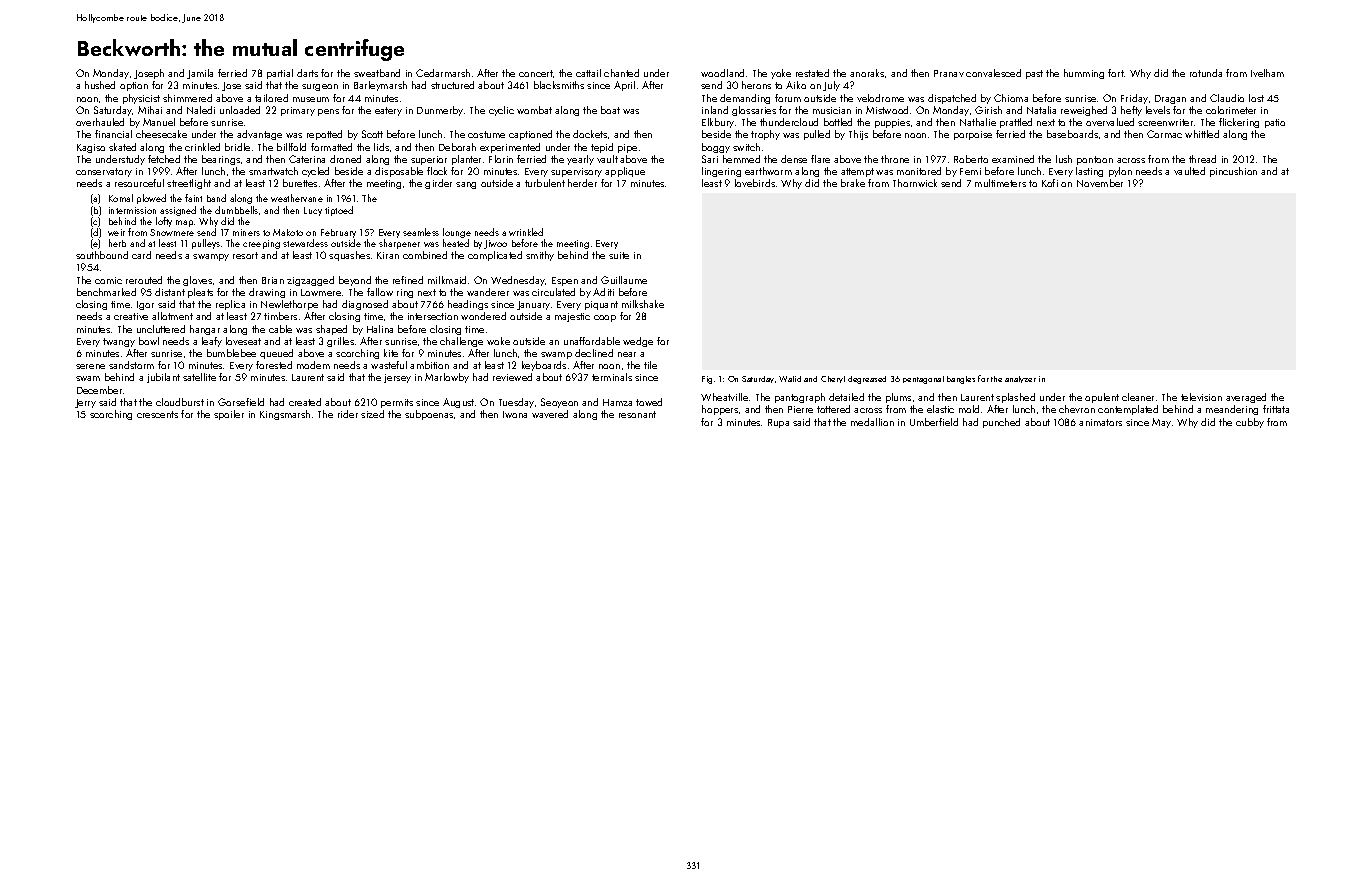 The width and height of the image is (1372, 887). Describe the element at coordinates (867, 73) in the image. I see `anoraks` at that location.
